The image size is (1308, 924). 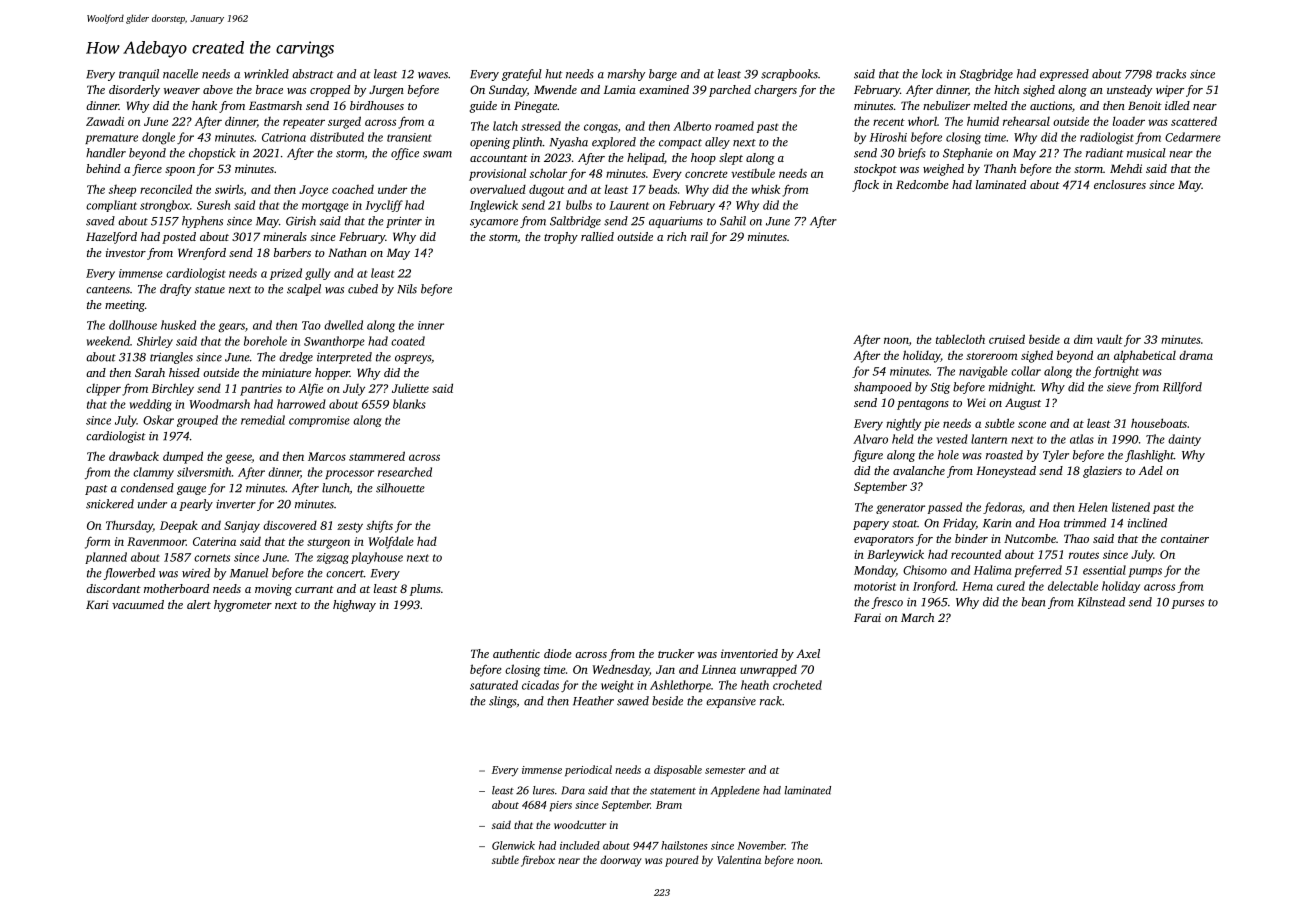 What do you see at coordinates (425, 590) in the screenshot?
I see `plums` at bounding box center [425, 590].
